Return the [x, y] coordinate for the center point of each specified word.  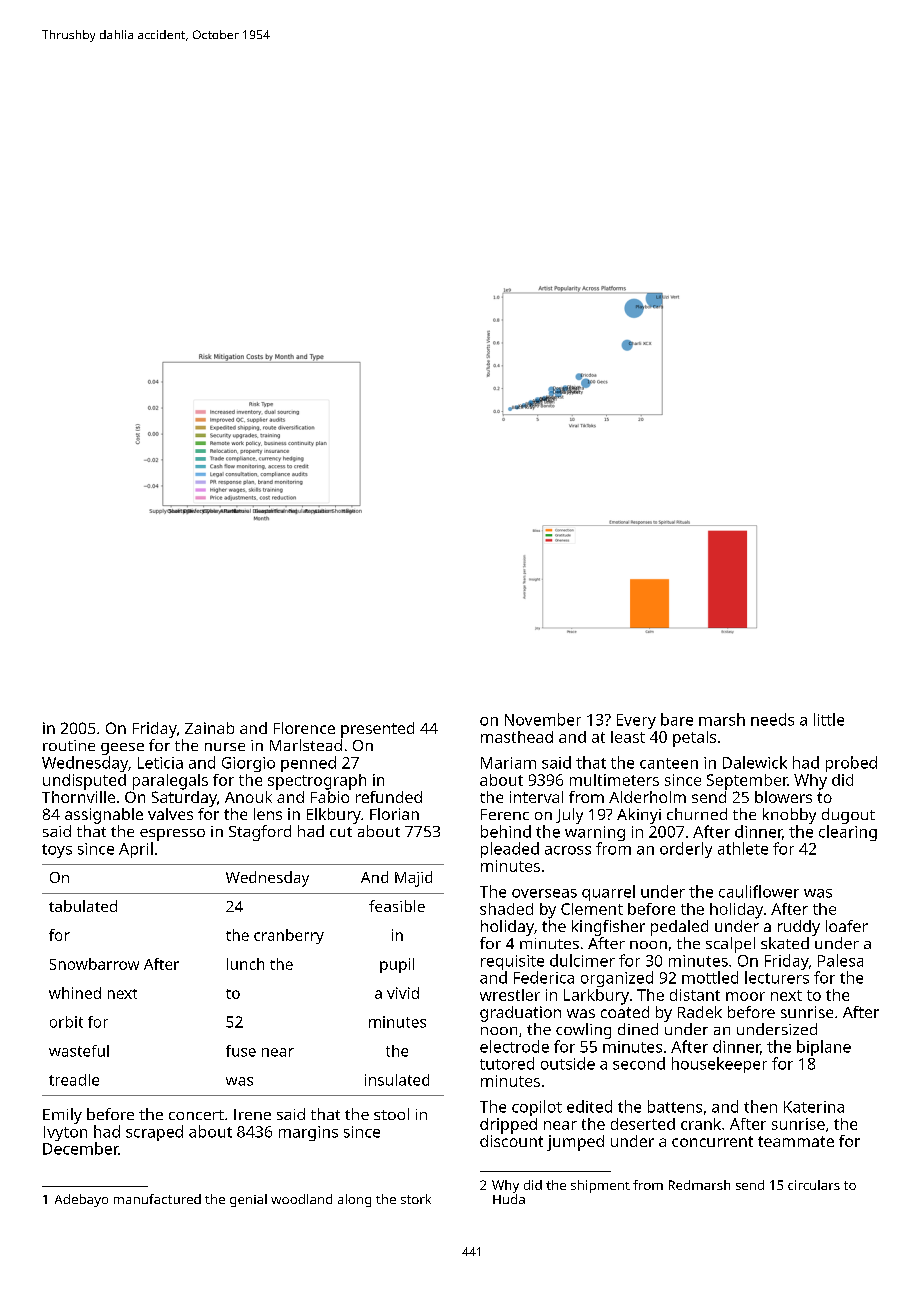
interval [536, 797]
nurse [225, 747]
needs [772, 719]
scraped [154, 1133]
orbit [66, 1022]
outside [568, 1063]
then [760, 1106]
